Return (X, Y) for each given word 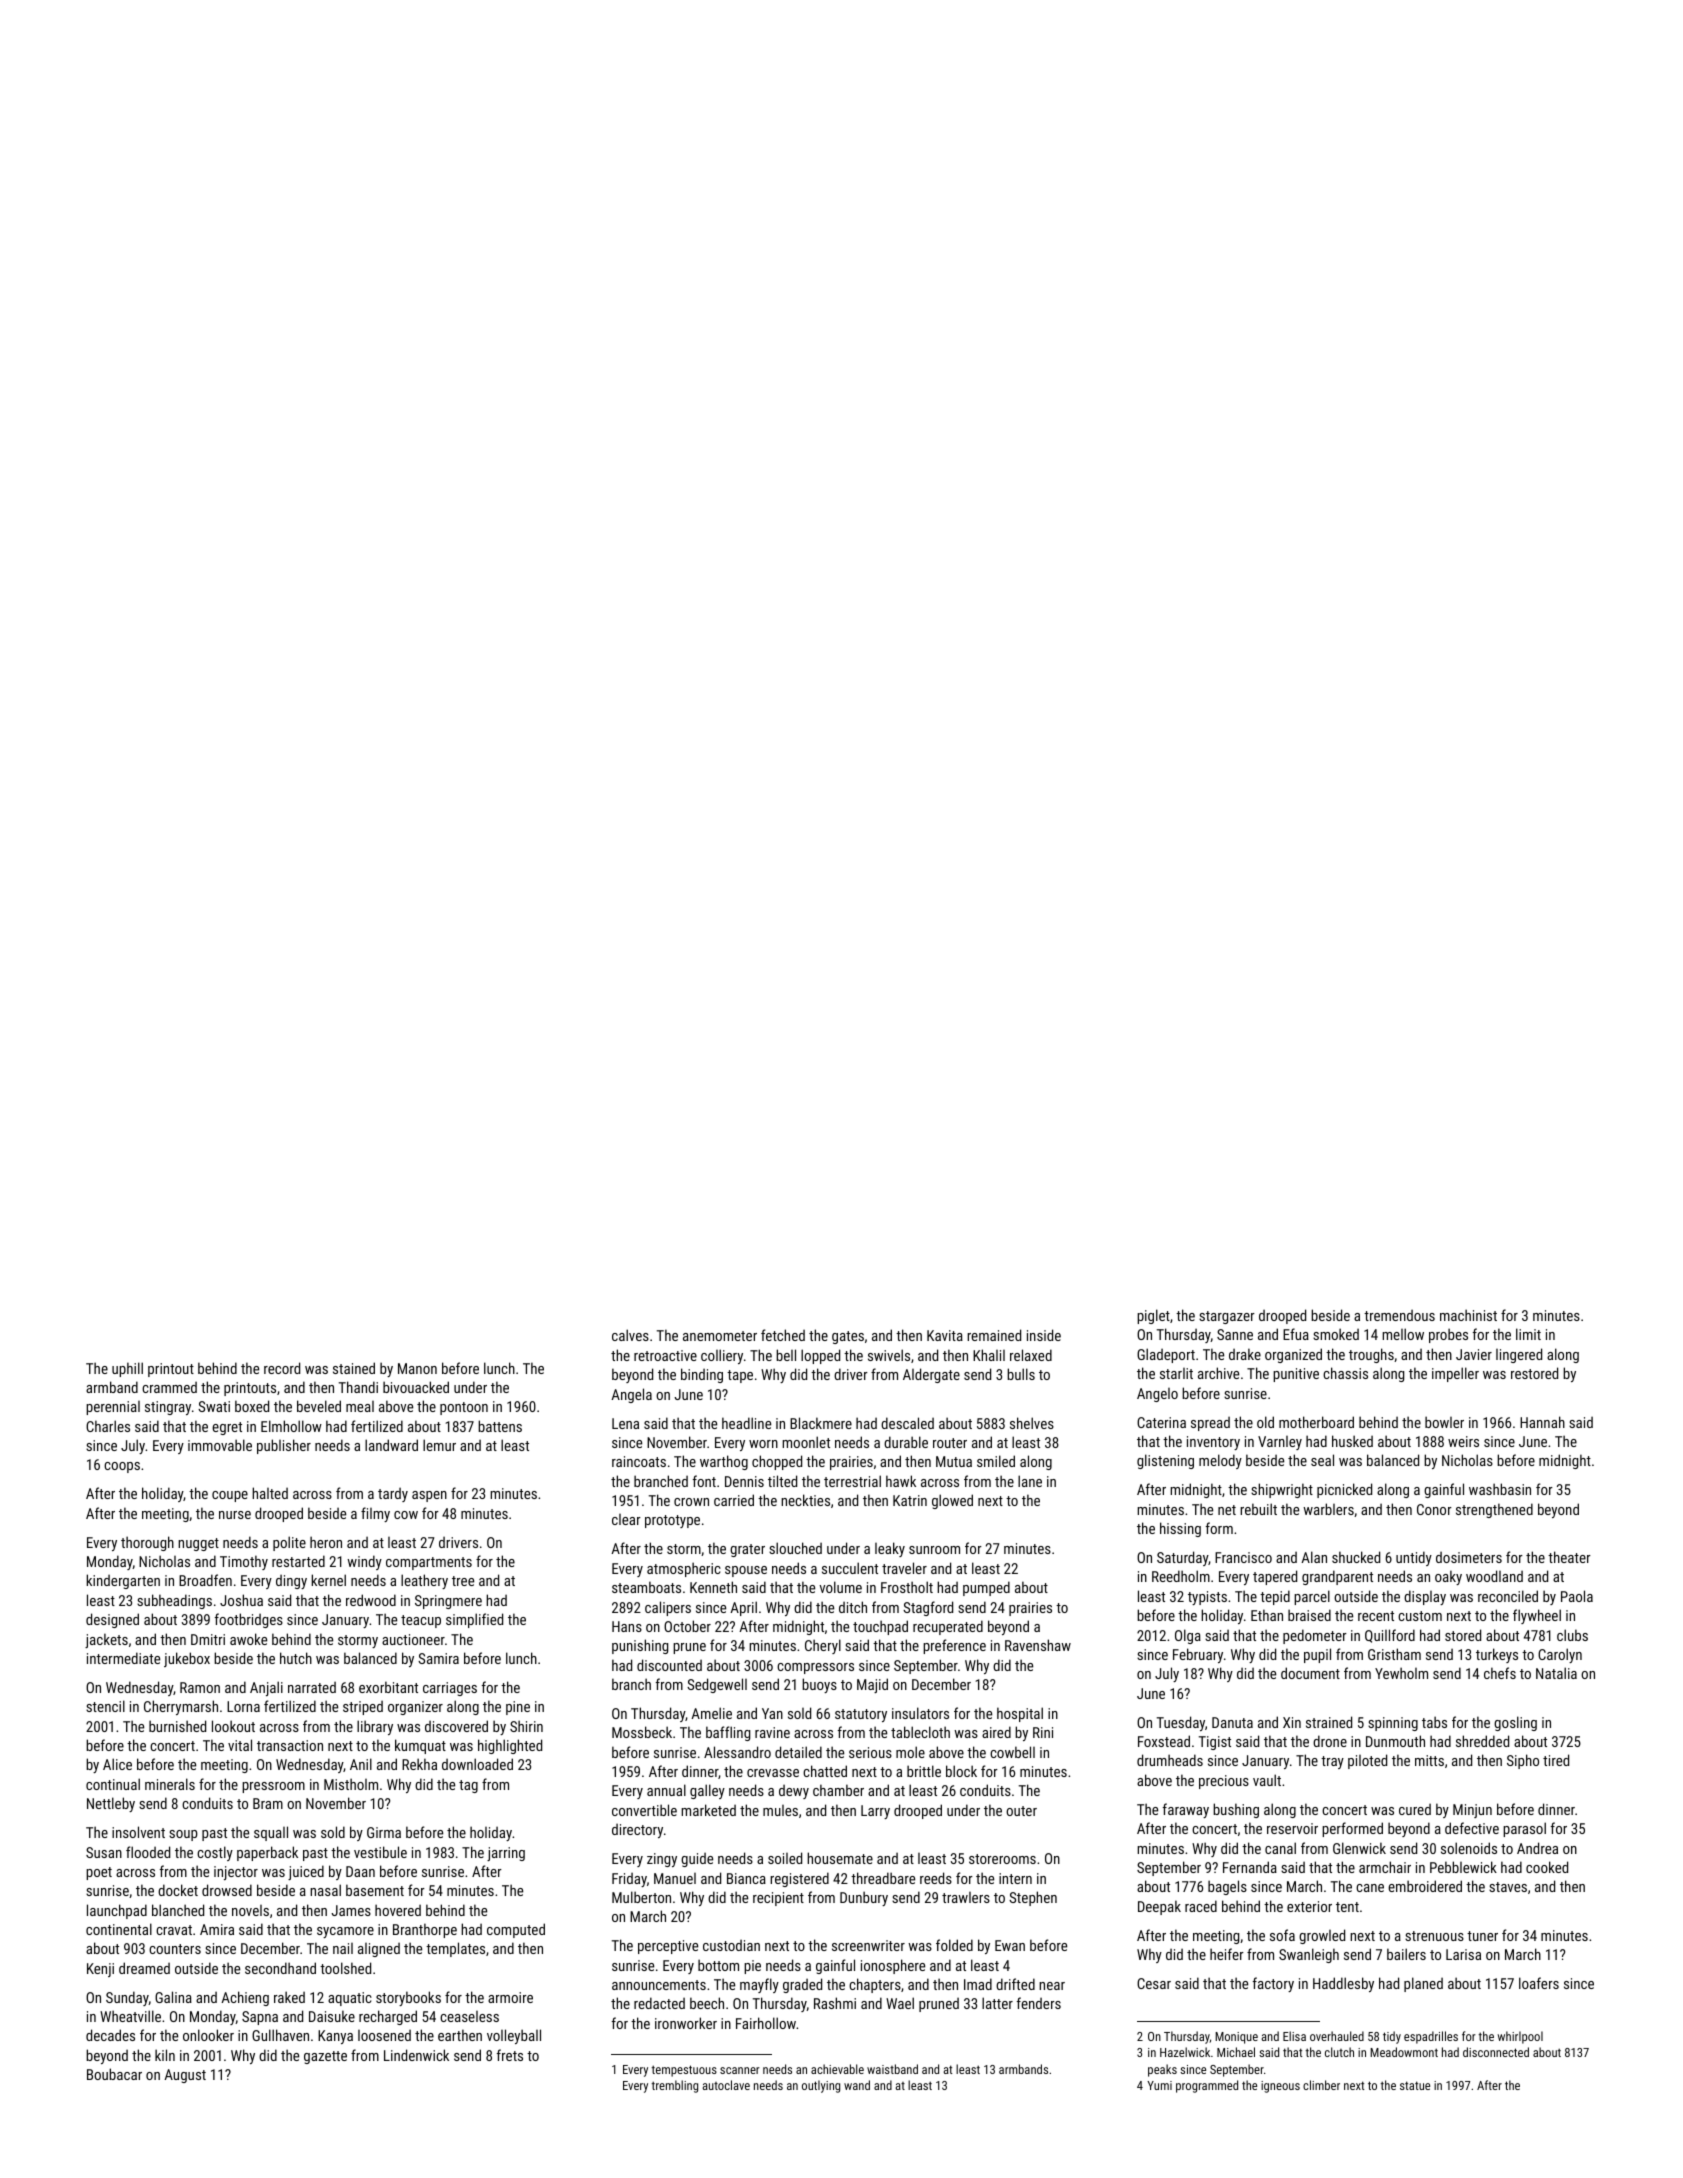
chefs (1500, 1673)
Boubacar (114, 2074)
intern (1015, 1878)
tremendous (1399, 1315)
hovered (398, 1910)
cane (1370, 1888)
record (282, 1368)
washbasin (1500, 1489)
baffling (728, 1733)
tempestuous (684, 2071)
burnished (177, 1726)
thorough (147, 1543)
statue (1415, 2085)
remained (994, 1335)
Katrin (910, 1500)
